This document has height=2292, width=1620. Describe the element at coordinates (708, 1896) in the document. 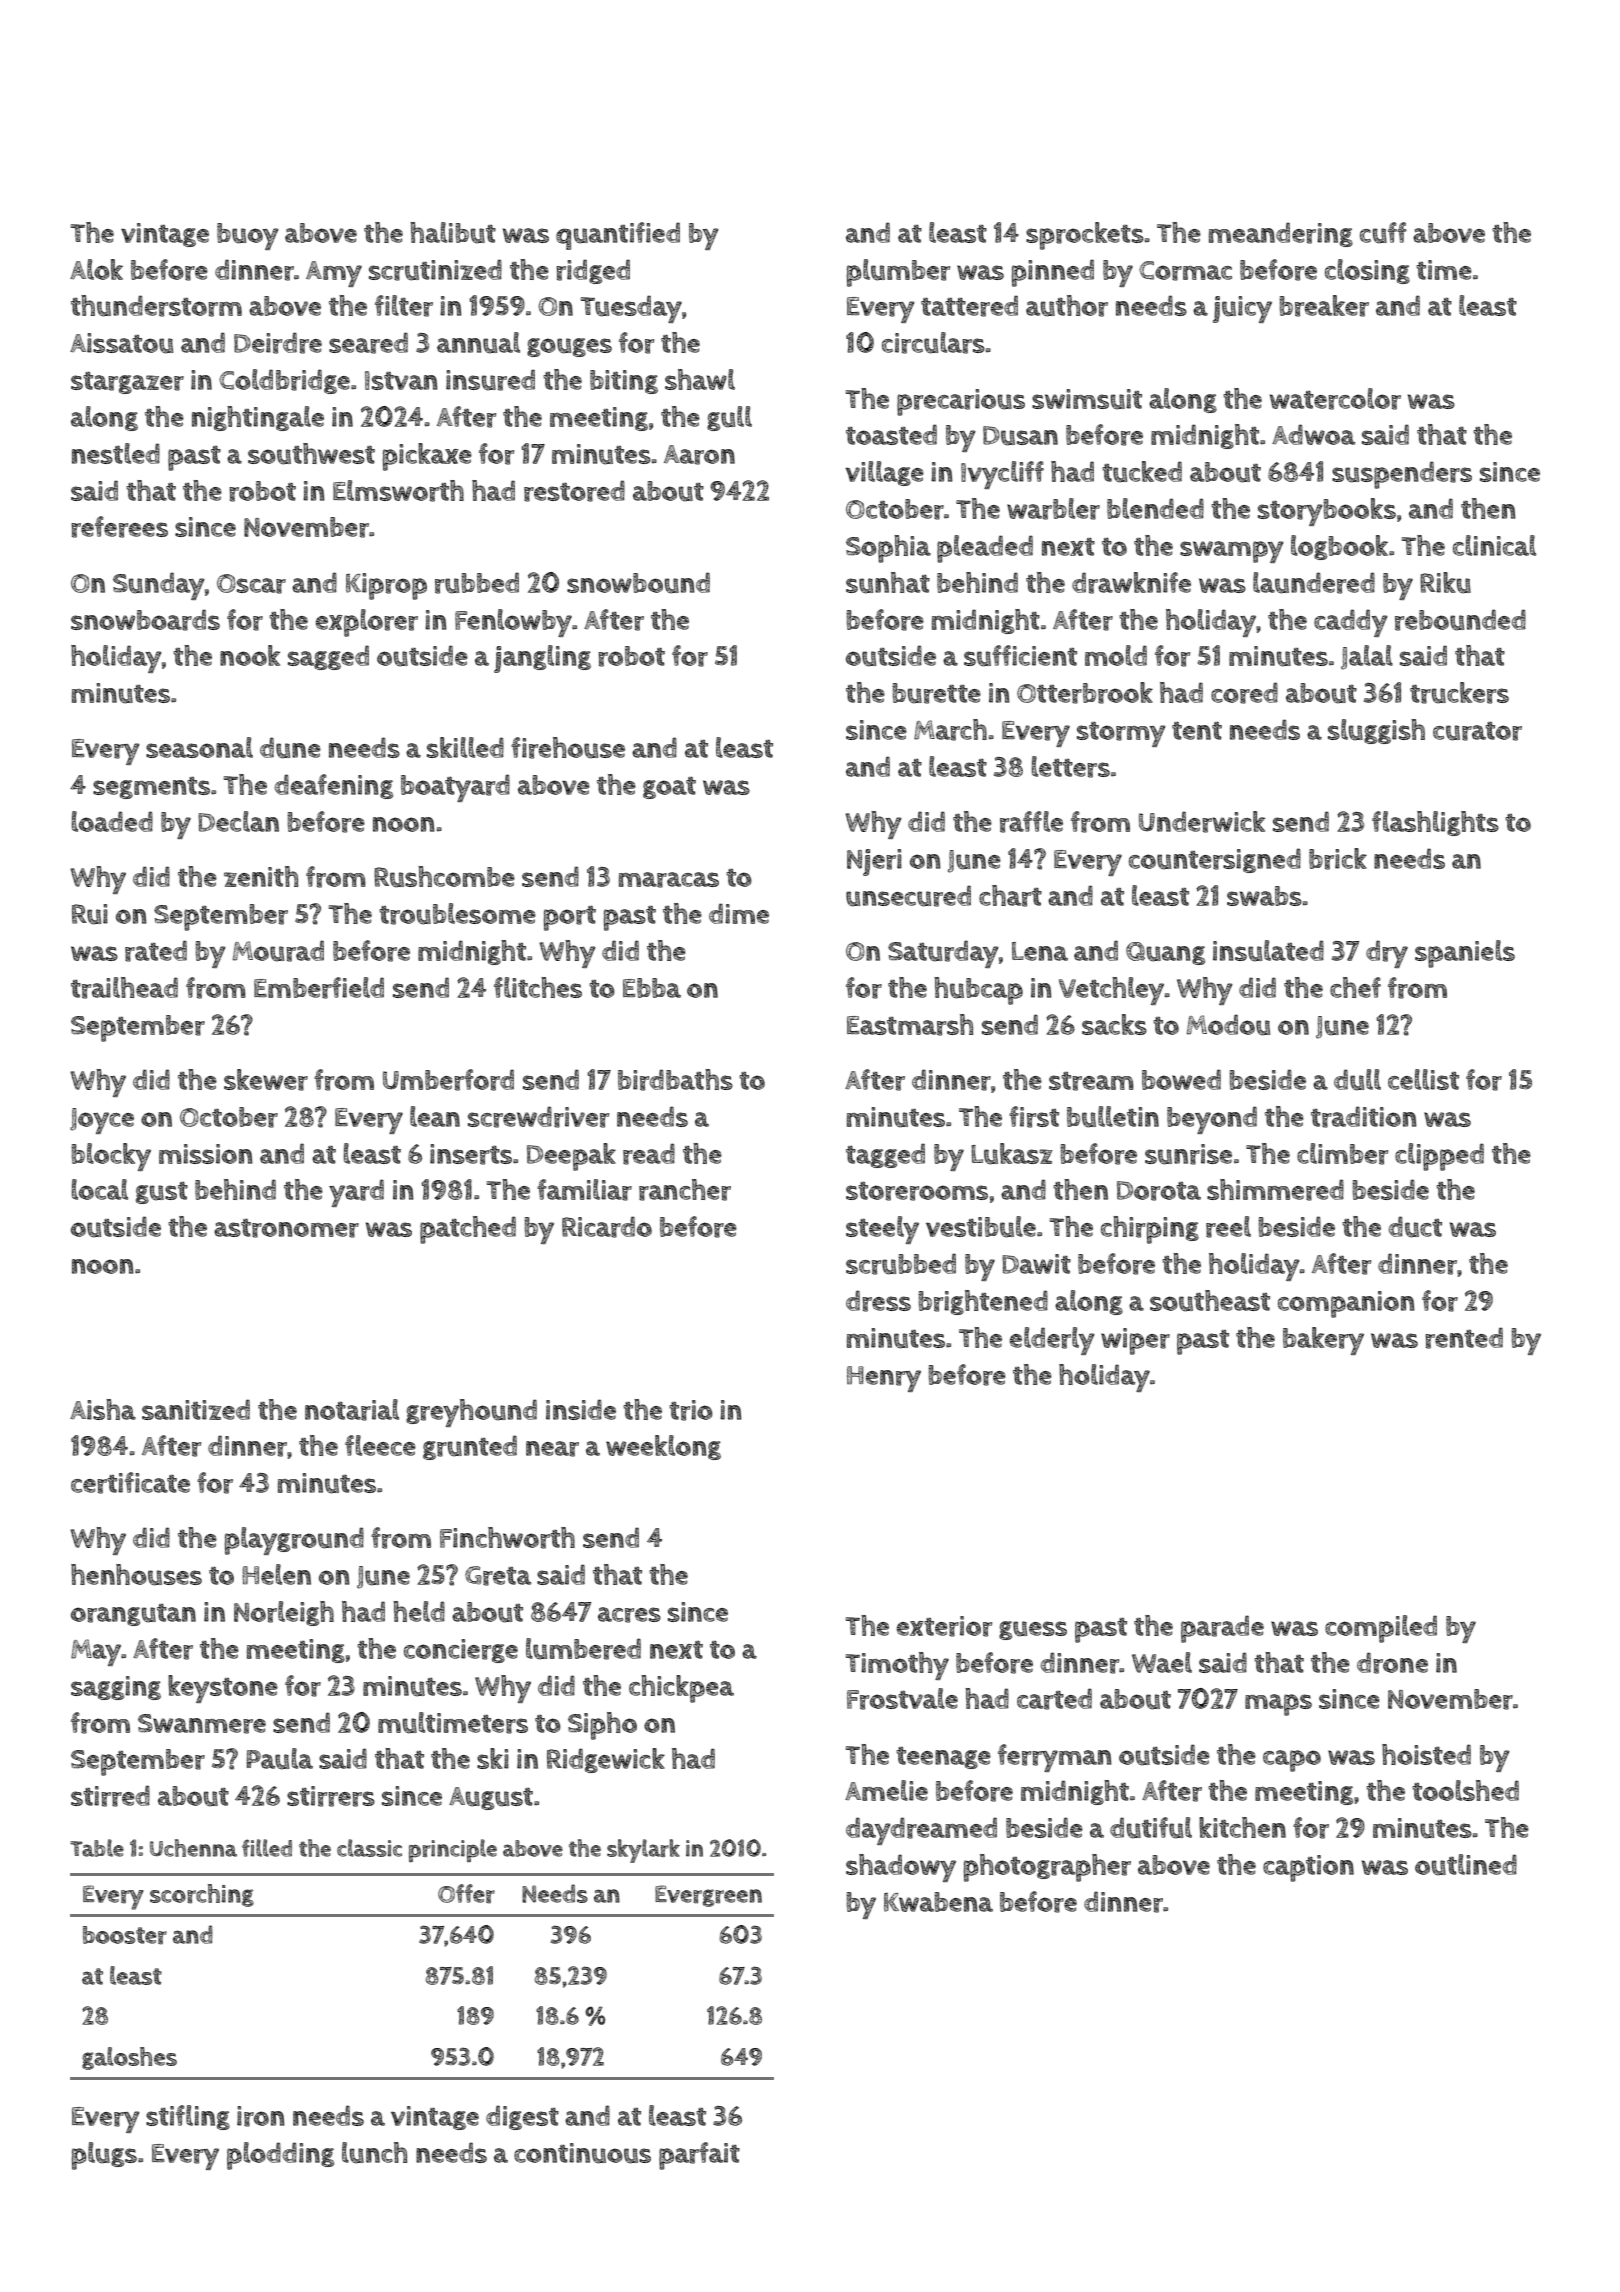

I see `Evergreen` at that location.
